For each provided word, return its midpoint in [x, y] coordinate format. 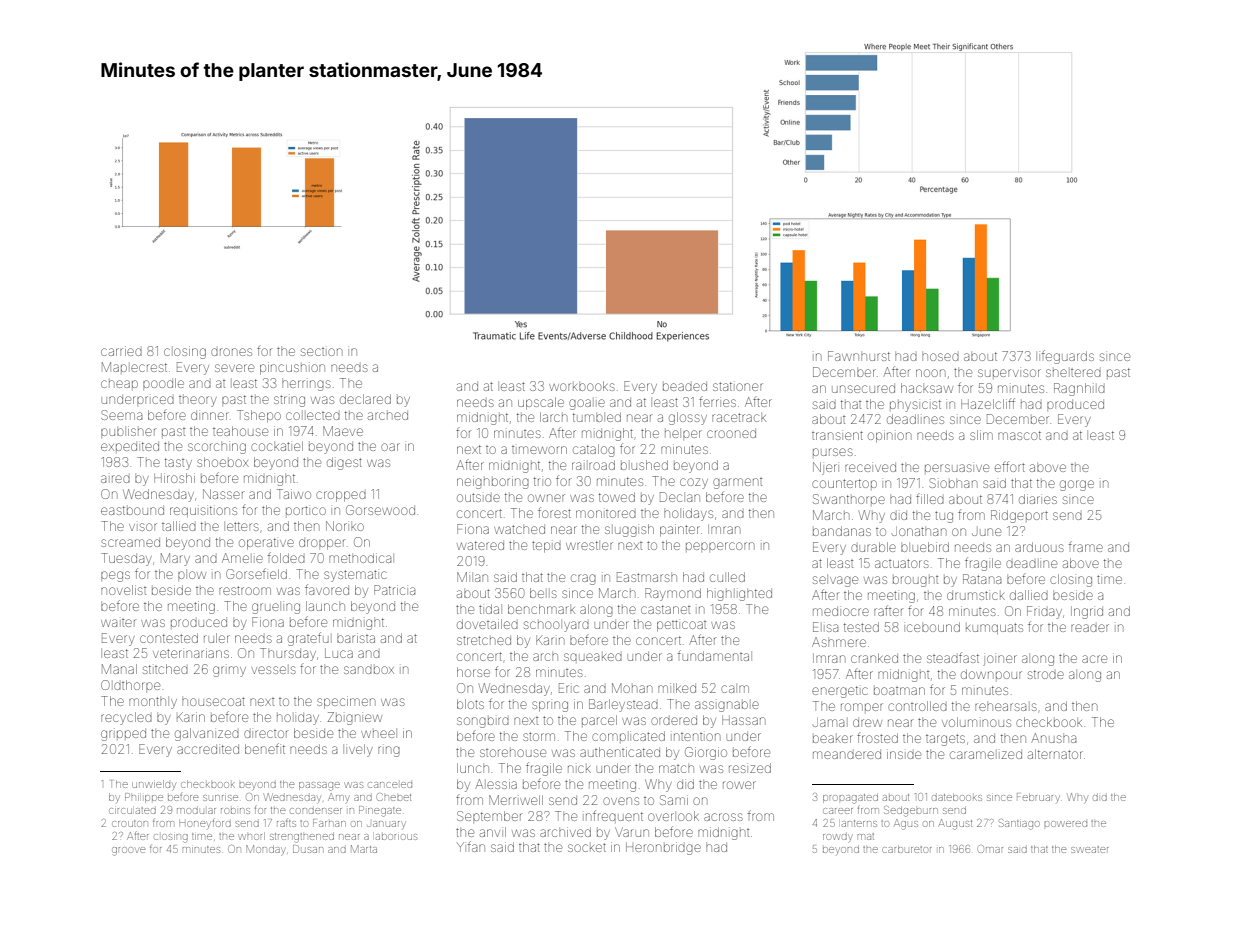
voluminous [976, 722]
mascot [1019, 435]
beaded [685, 387]
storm [539, 736]
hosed [940, 357]
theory [198, 401]
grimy [229, 671]
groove [129, 851]
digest [344, 463]
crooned [731, 434]
